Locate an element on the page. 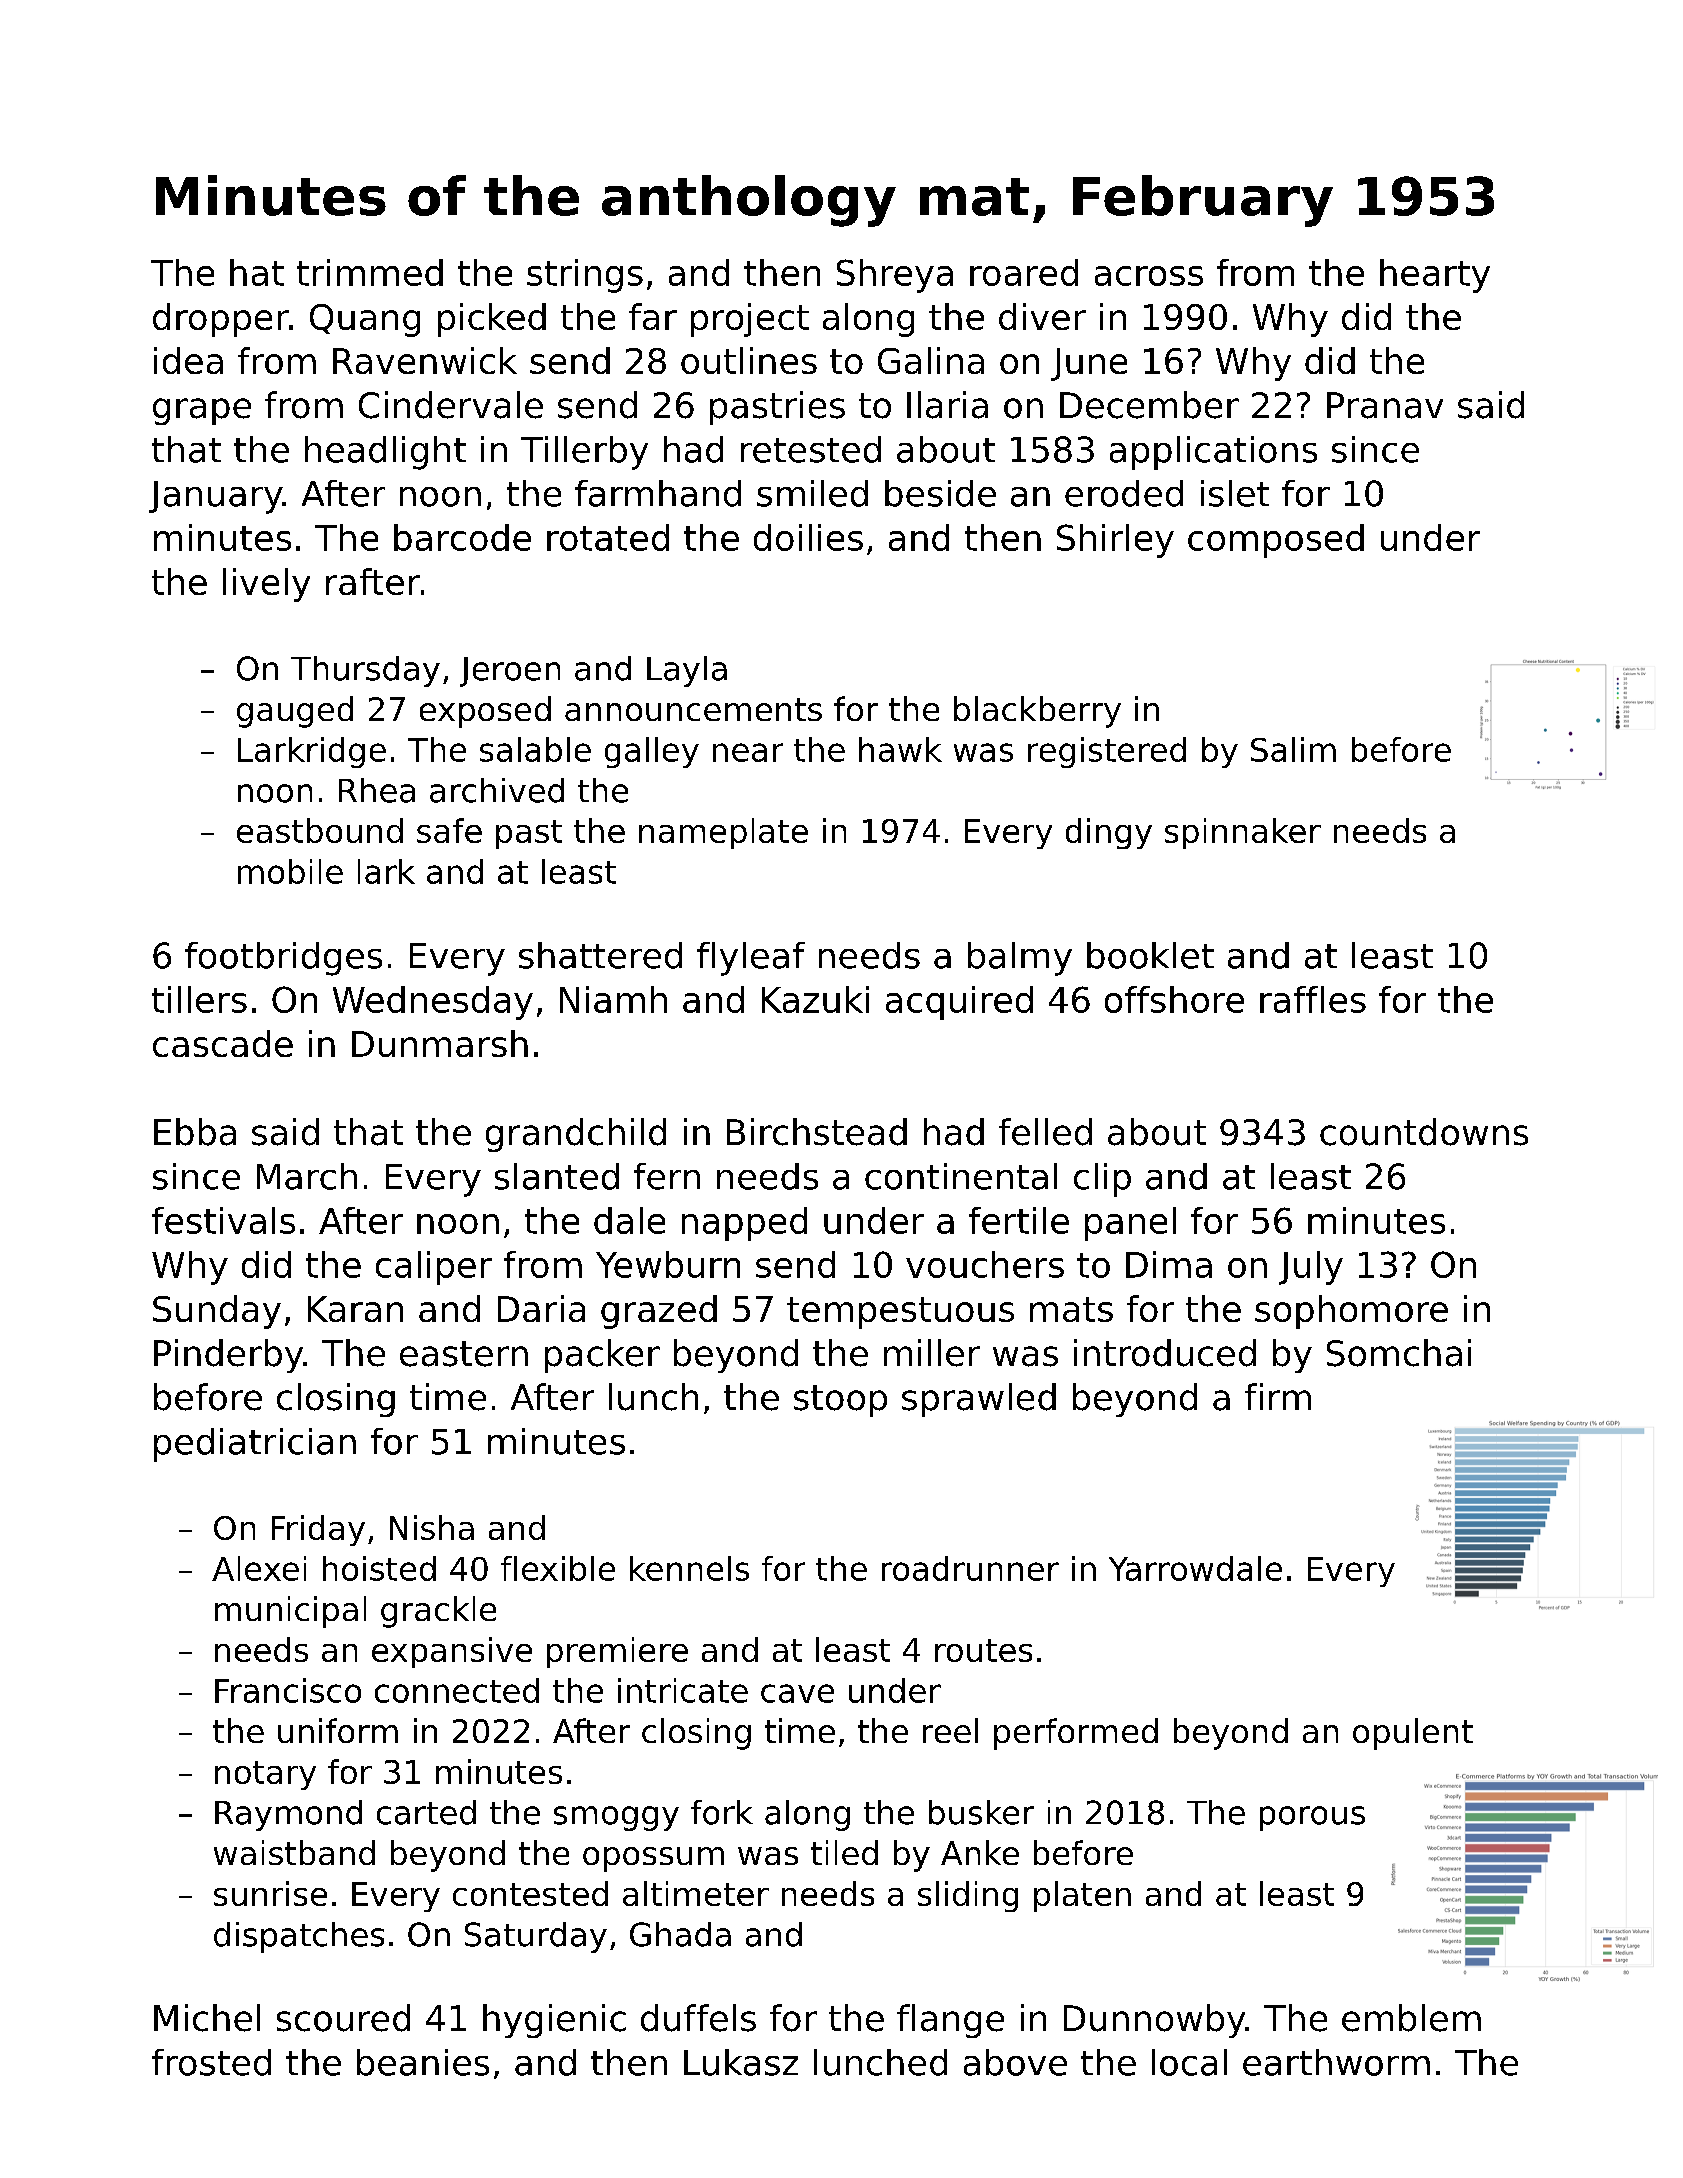  composed is located at coordinates (1276, 541).
